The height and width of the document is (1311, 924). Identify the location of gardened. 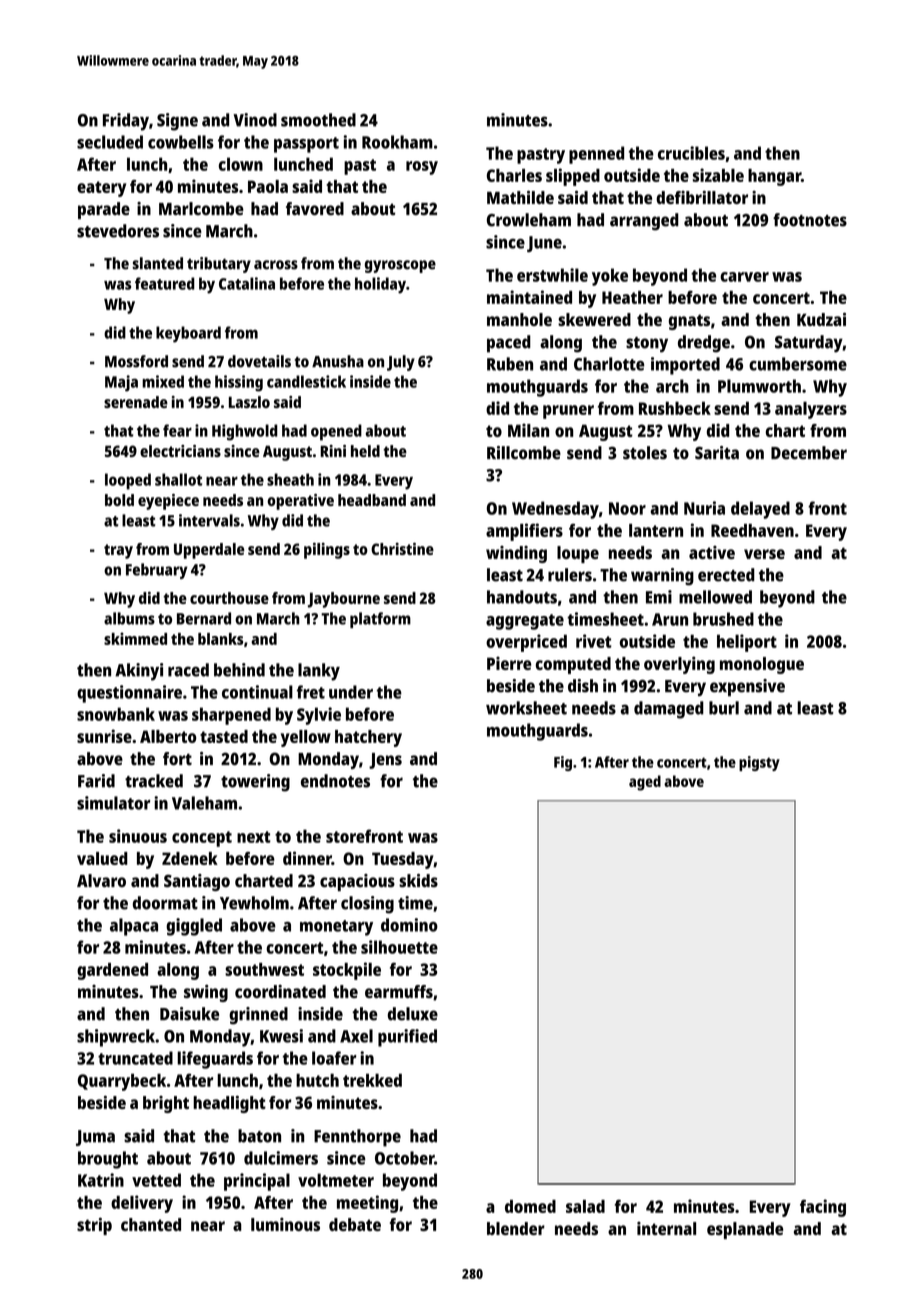
(112, 971).
